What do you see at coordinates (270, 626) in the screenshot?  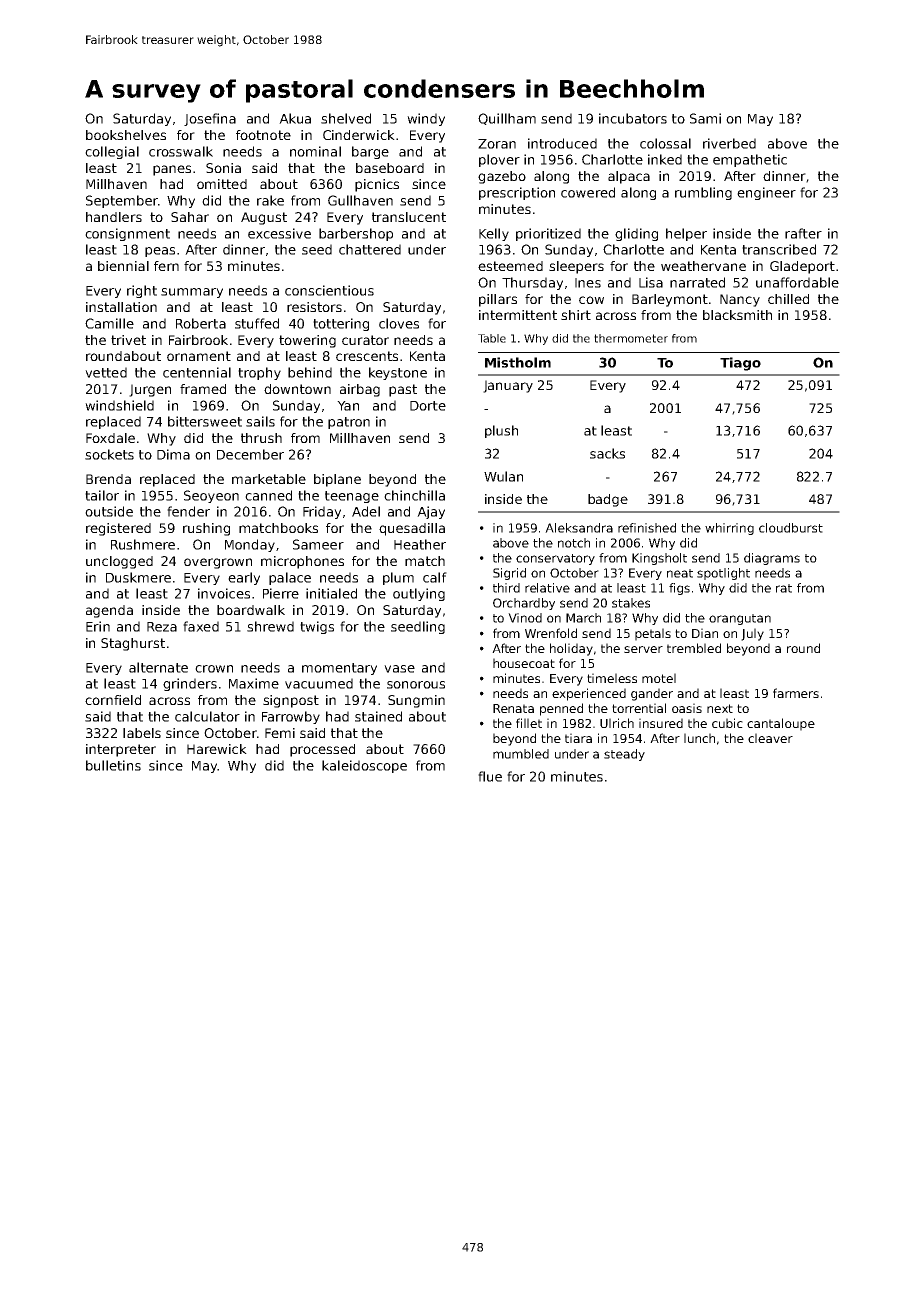 I see `shrewd` at bounding box center [270, 626].
